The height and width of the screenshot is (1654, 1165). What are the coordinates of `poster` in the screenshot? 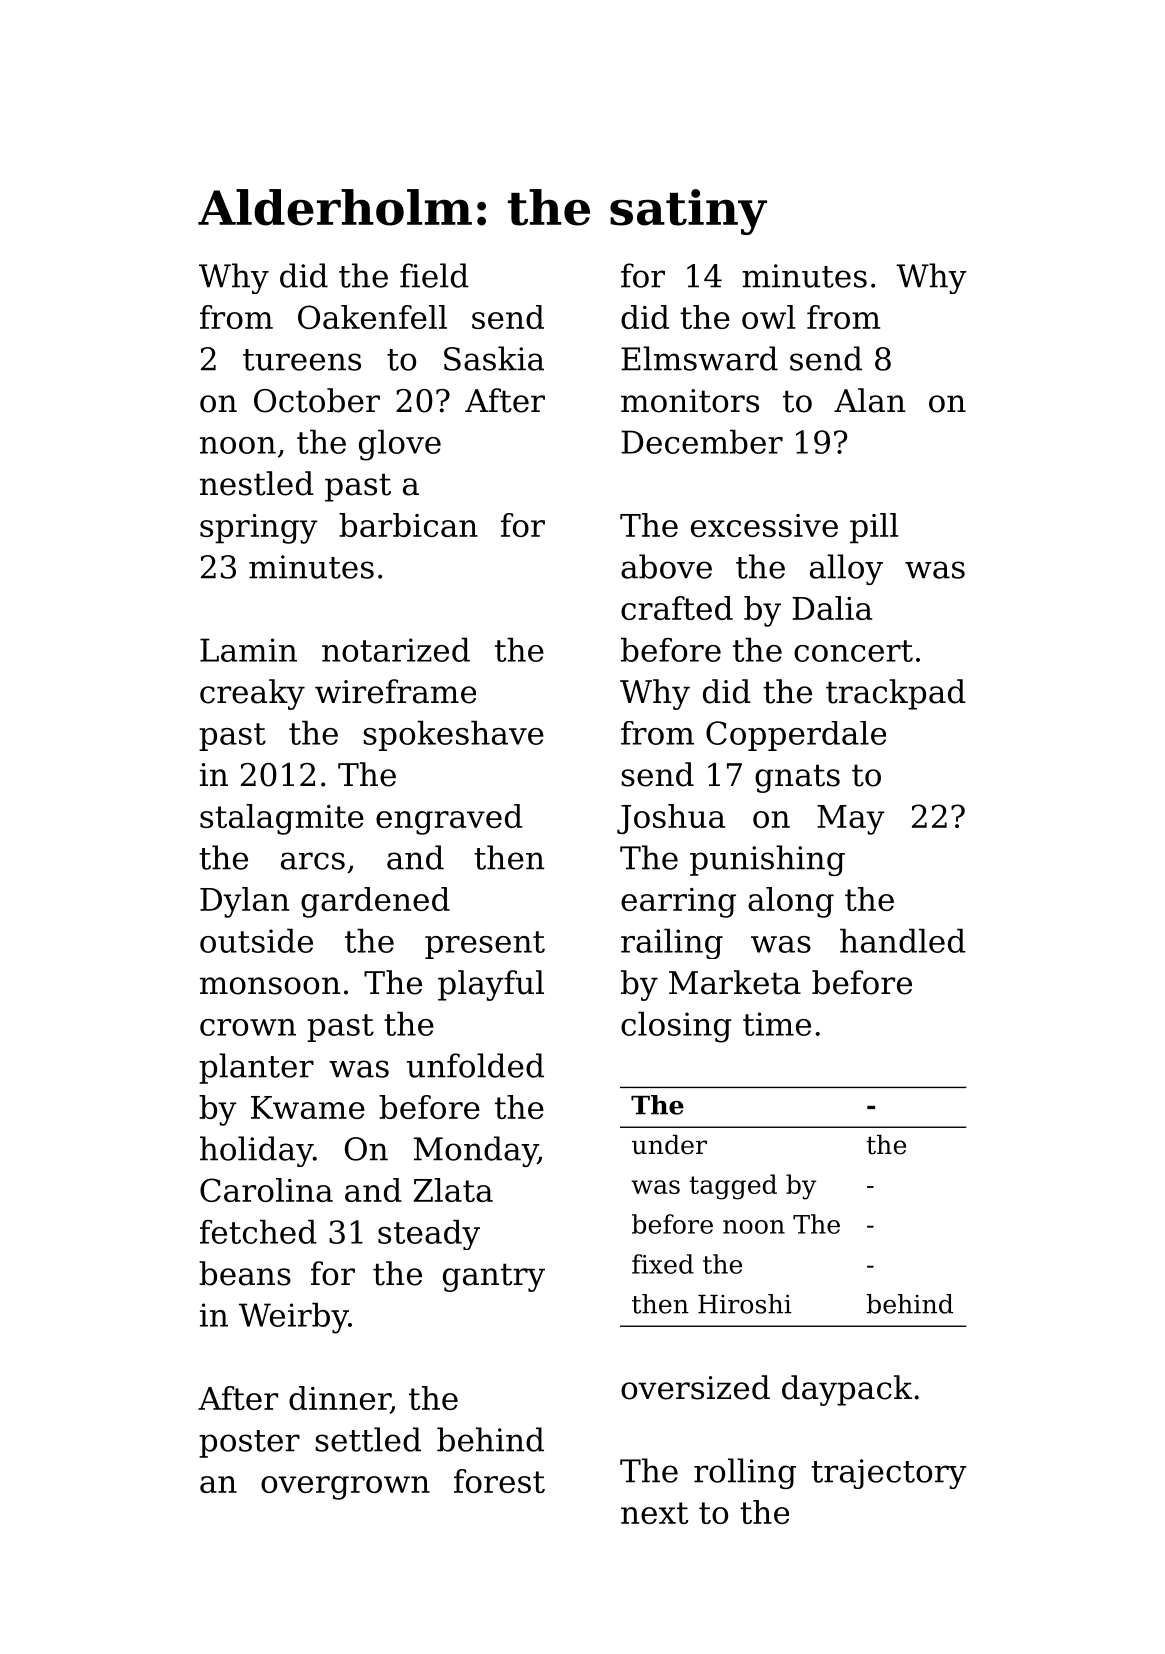 It's located at (249, 1444).
